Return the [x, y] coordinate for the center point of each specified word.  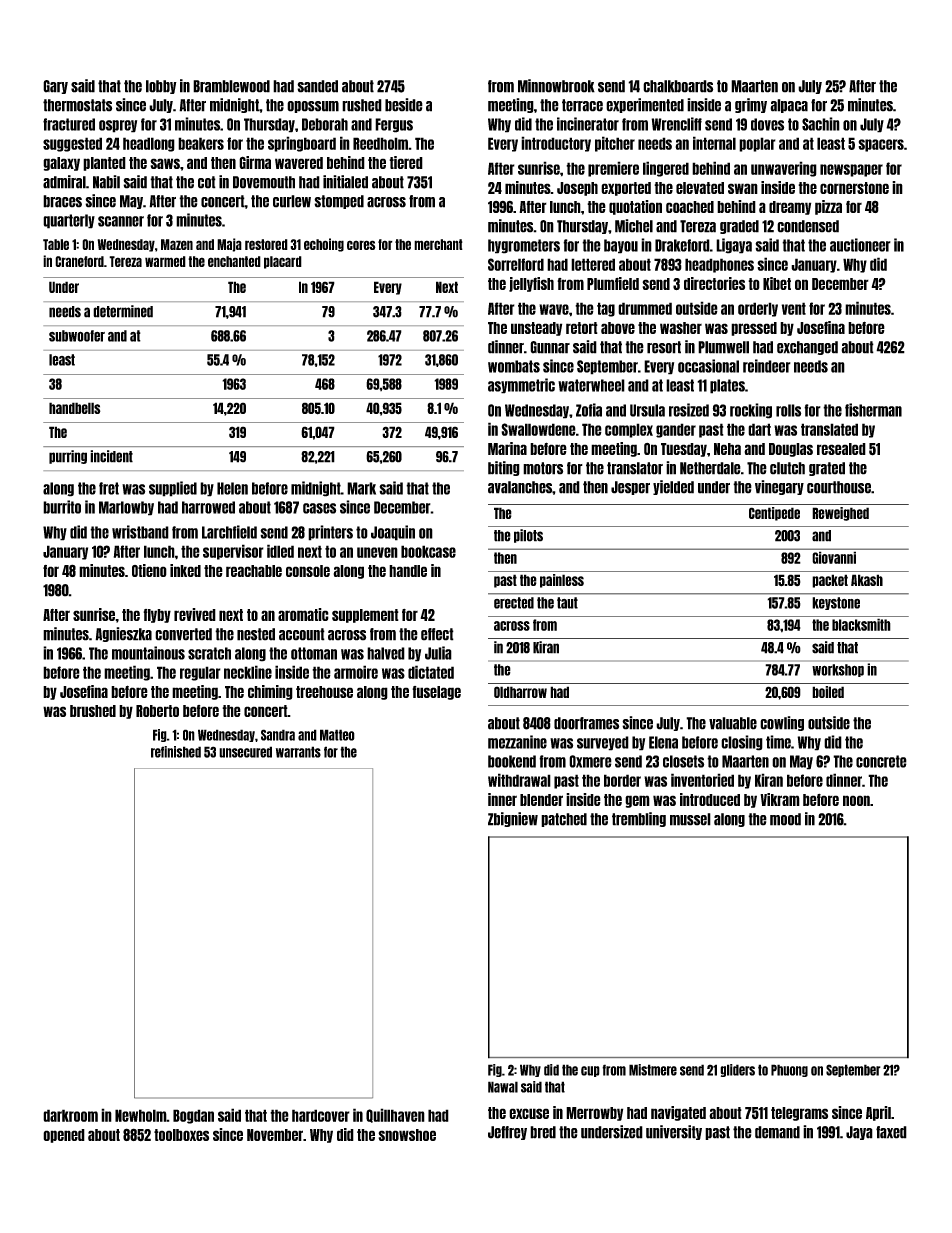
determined [123, 311]
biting [504, 468]
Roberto [157, 711]
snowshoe [407, 1135]
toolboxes [181, 1135]
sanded [317, 86]
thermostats [77, 105]
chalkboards [678, 86]
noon [856, 800]
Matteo [337, 735]
